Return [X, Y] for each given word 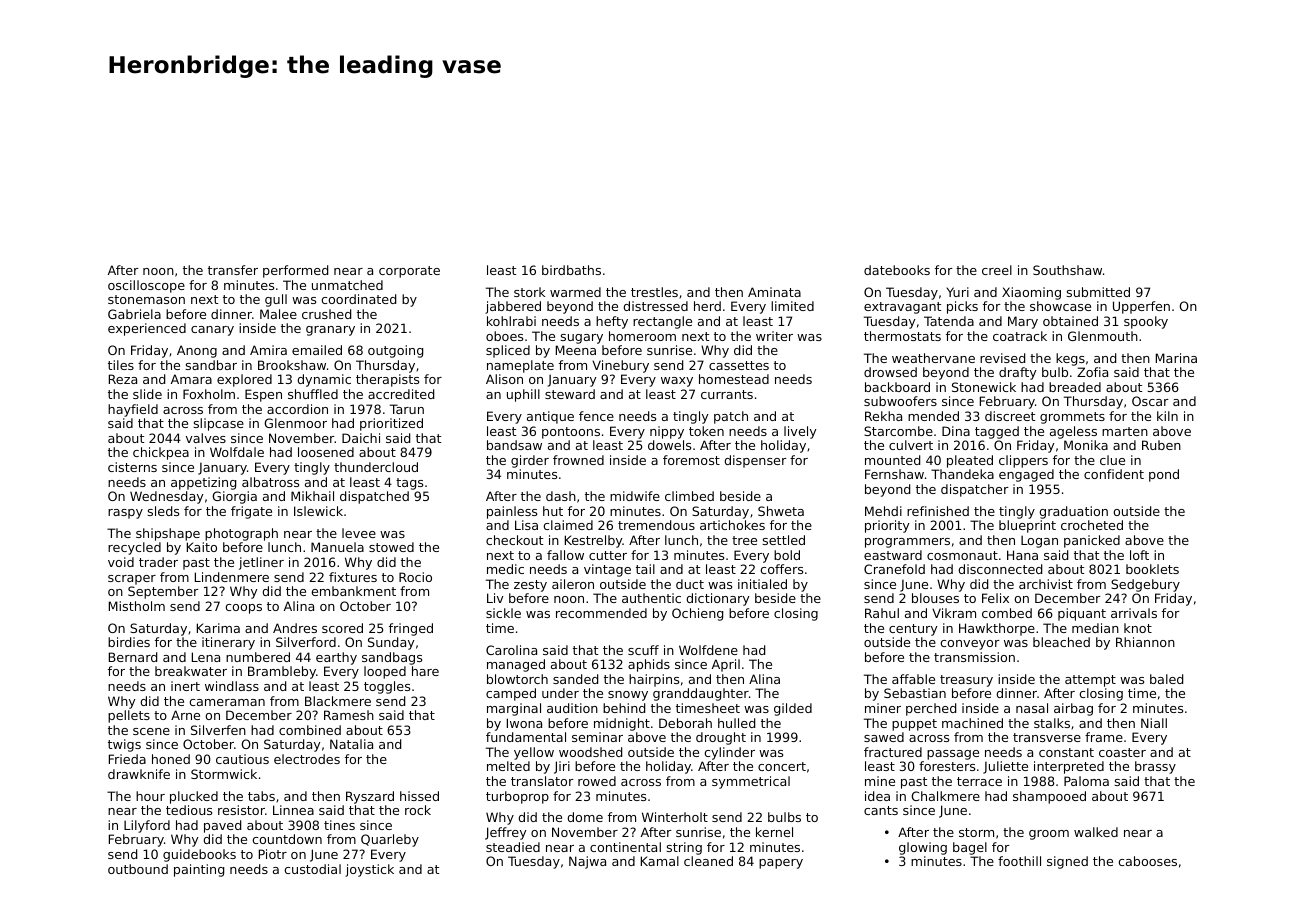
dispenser [755, 461]
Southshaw [1067, 270]
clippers [1023, 461]
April [726, 665]
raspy [125, 514]
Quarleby [390, 840]
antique [550, 417]
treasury [966, 681]
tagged [997, 432]
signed [1067, 862]
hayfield [133, 410]
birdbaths [571, 270]
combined [310, 730]
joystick [369, 870]
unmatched [347, 285]
